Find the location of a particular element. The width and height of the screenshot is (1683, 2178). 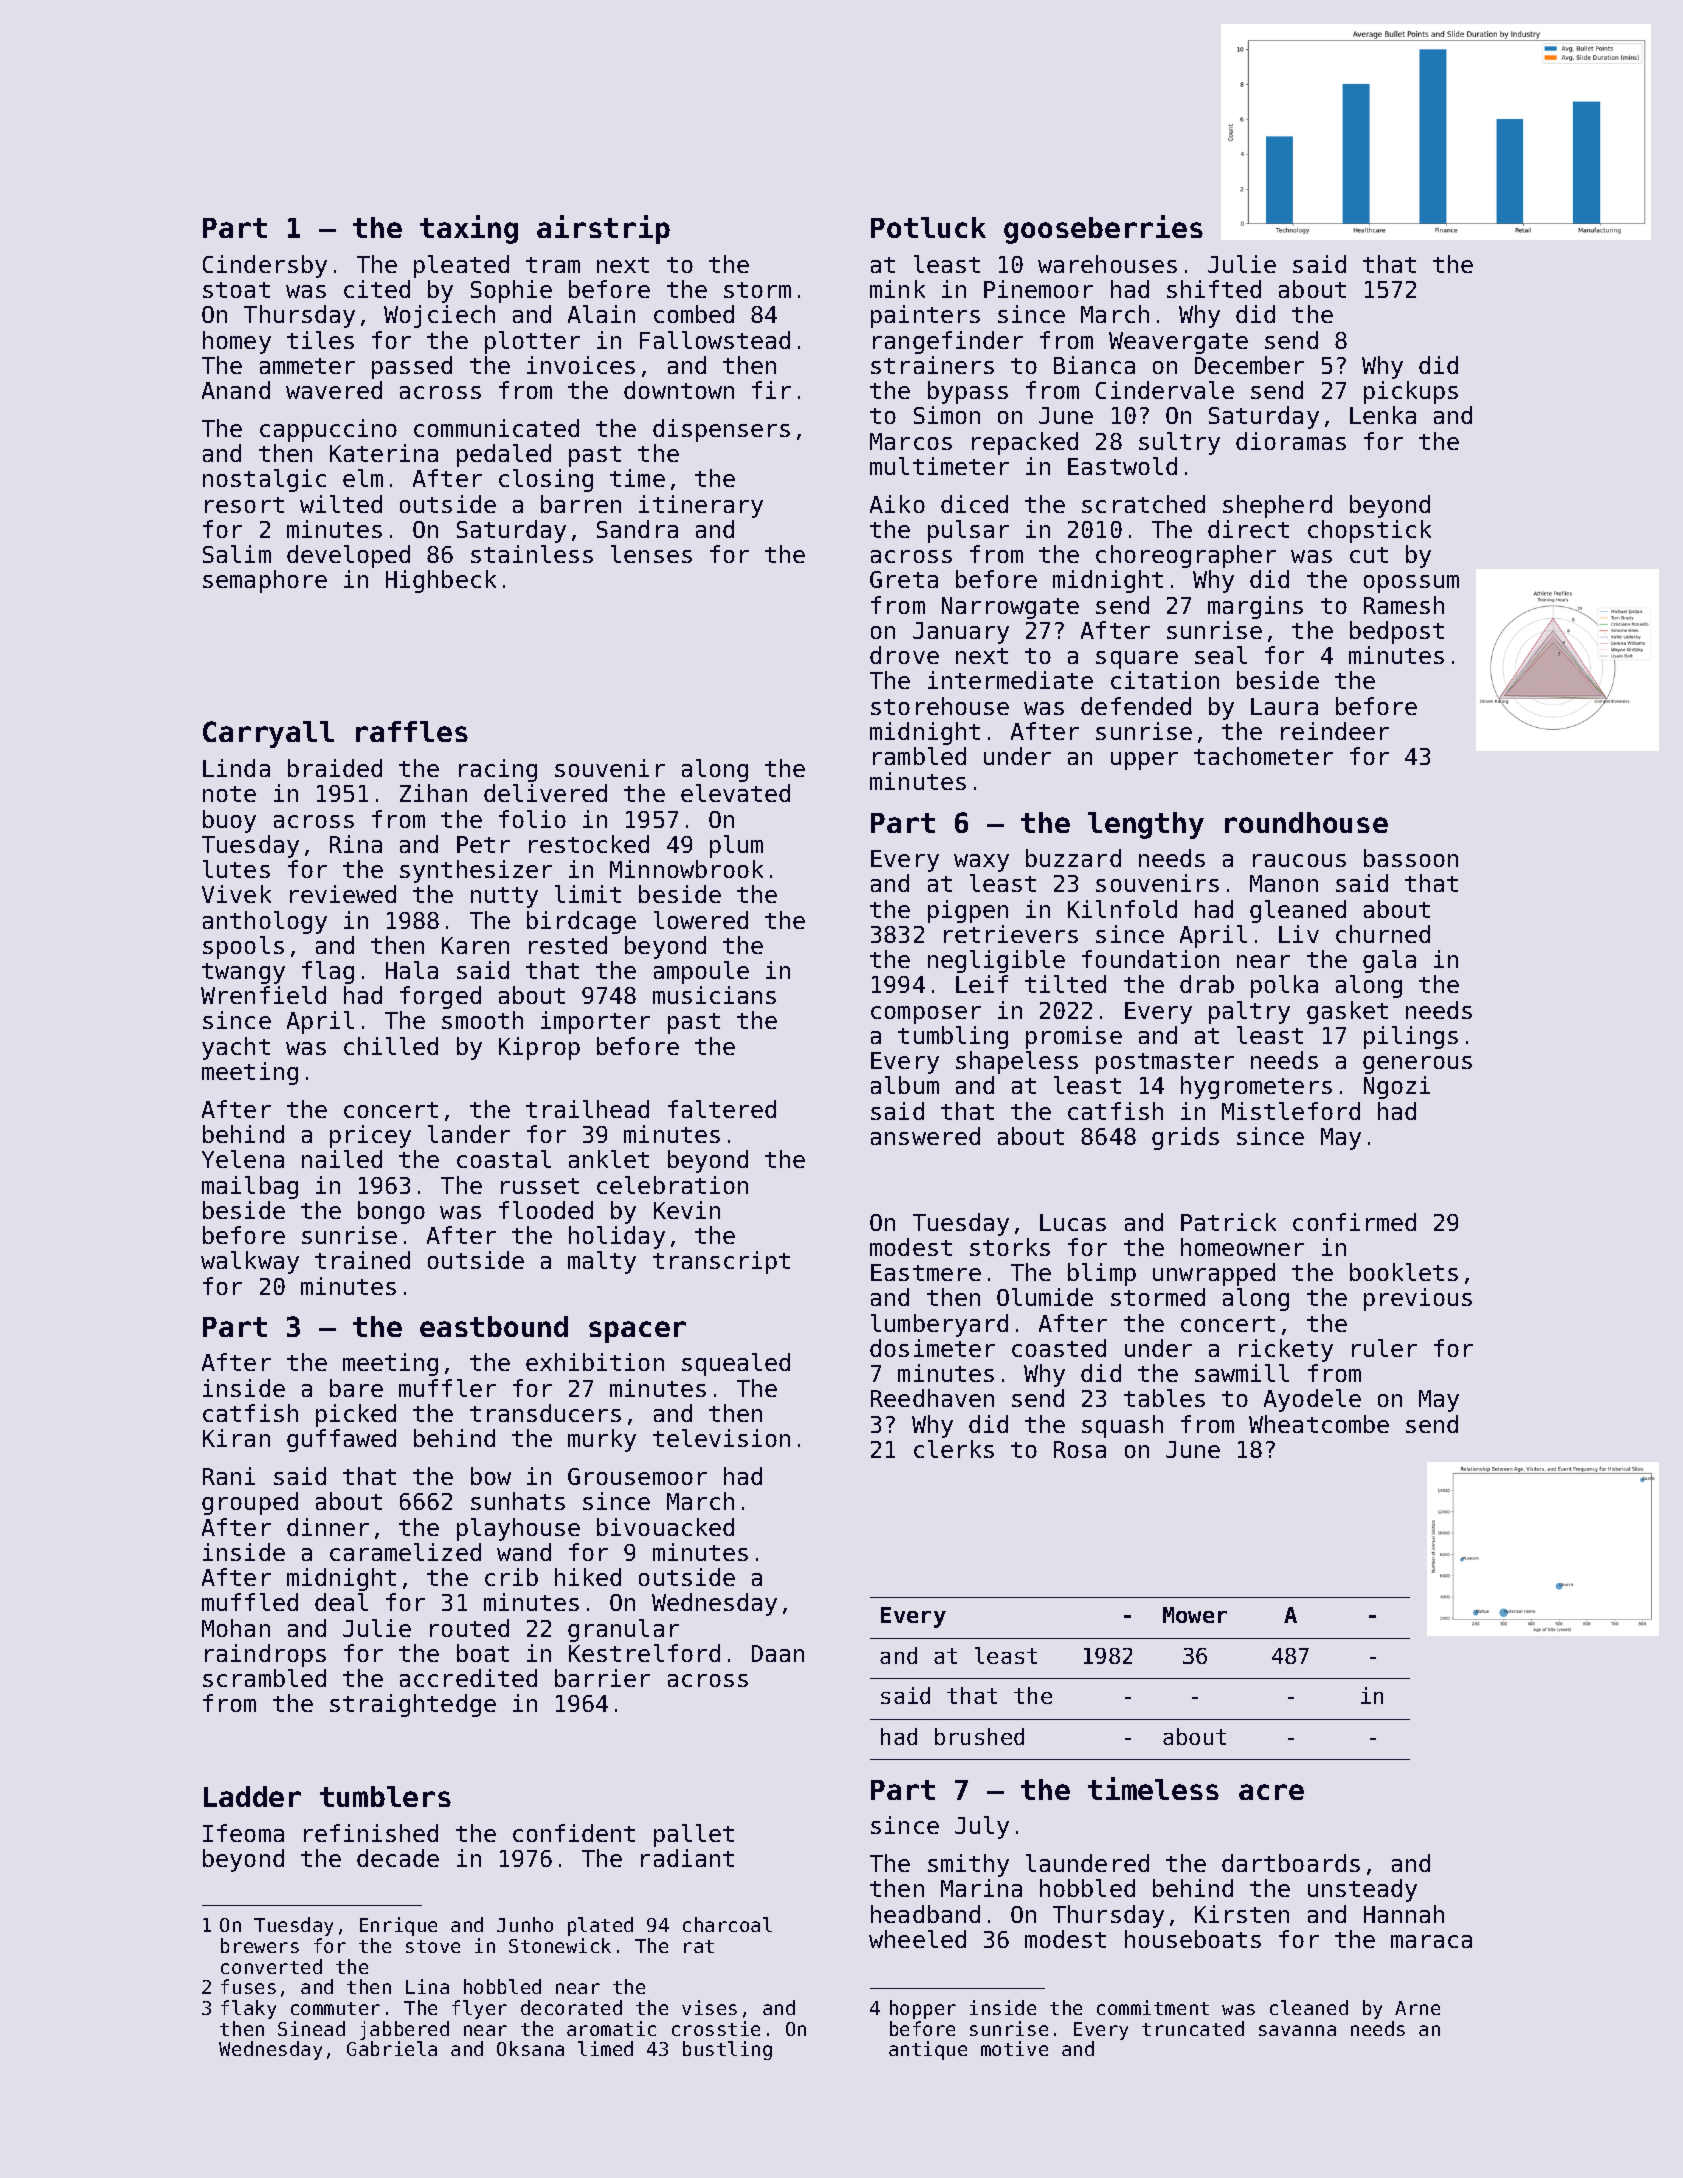

wheeled is located at coordinates (917, 1939).
